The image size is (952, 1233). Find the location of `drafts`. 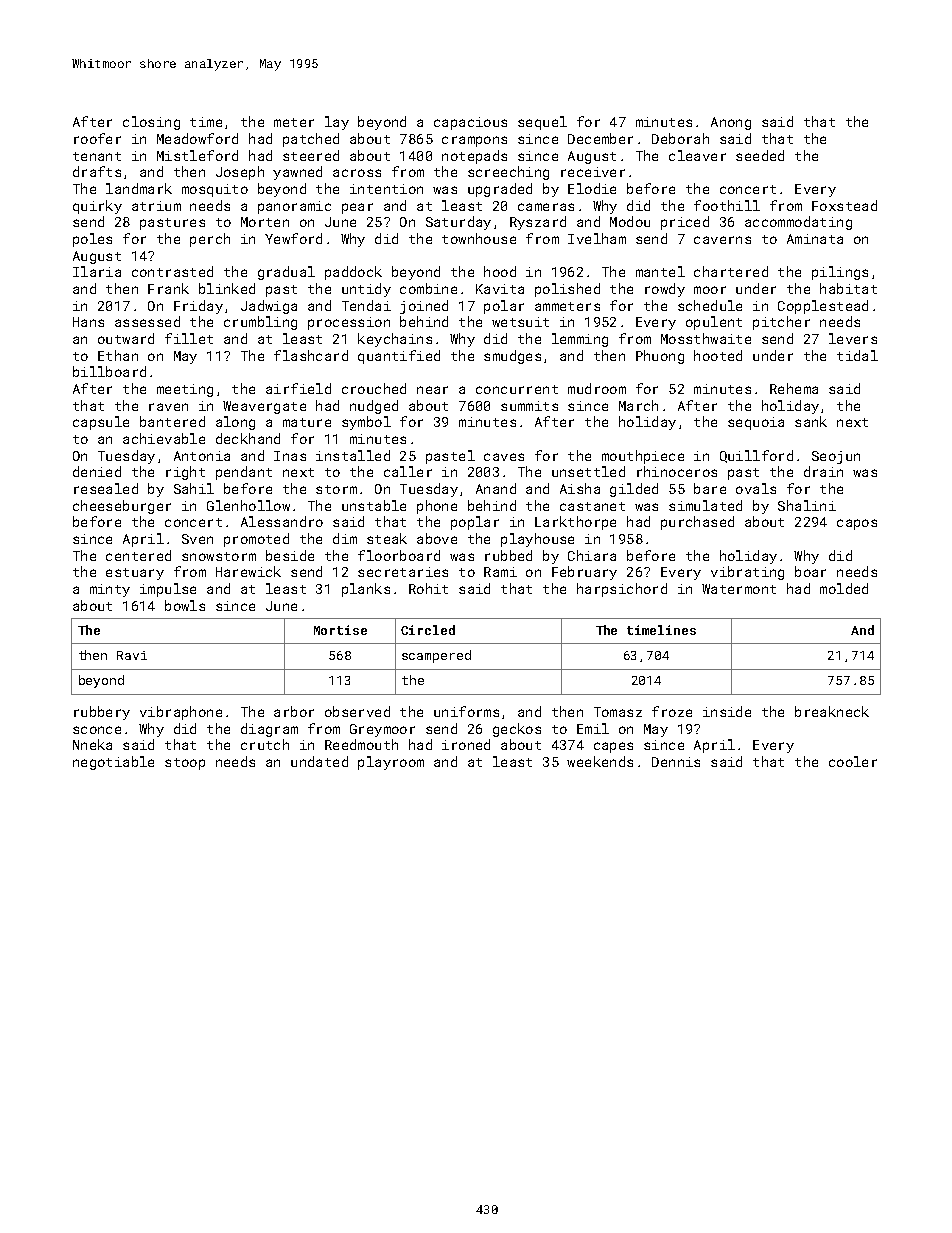

drafts is located at coordinates (97, 171).
